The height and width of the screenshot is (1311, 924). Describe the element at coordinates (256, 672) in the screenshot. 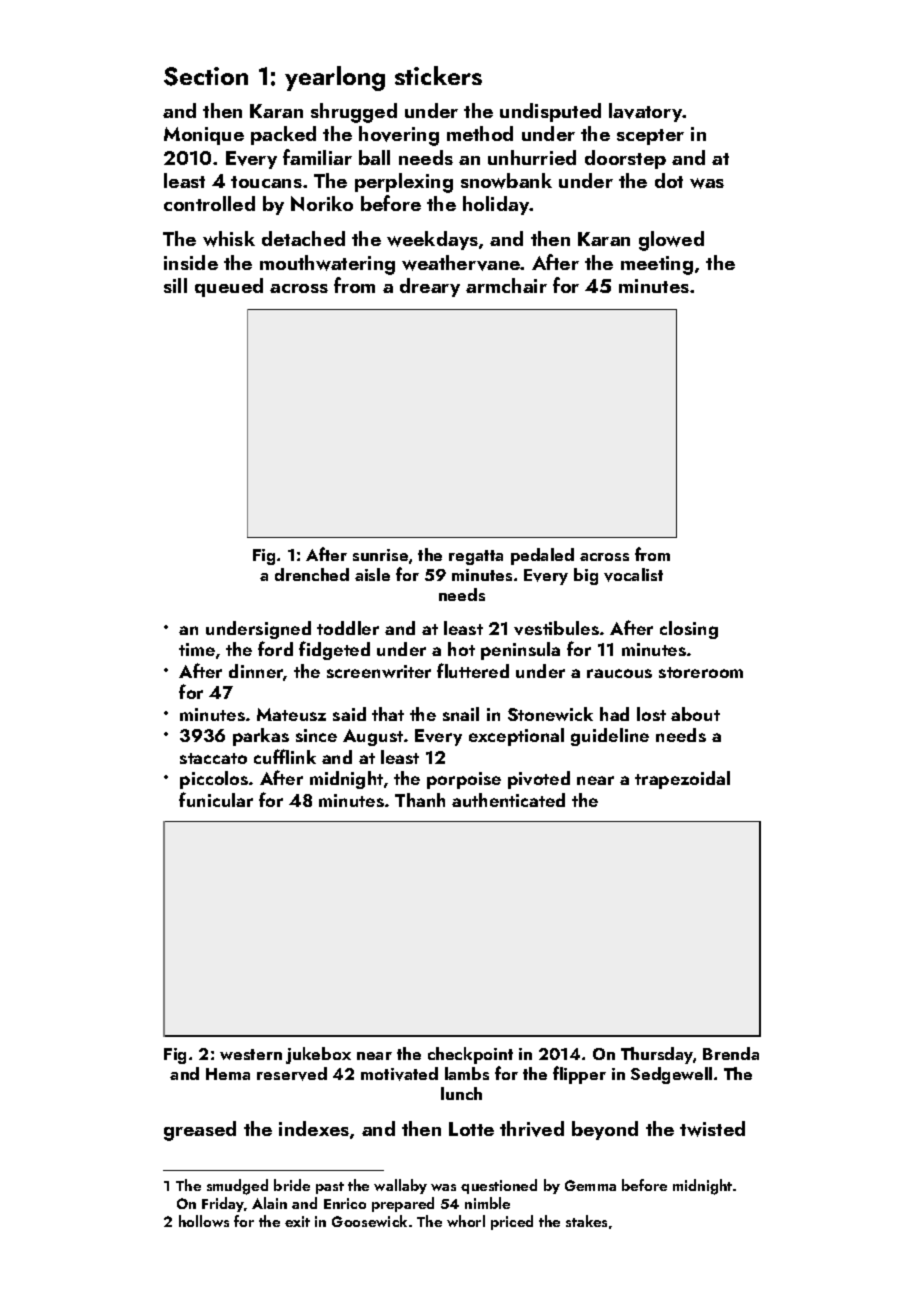

I see `dinner` at that location.
